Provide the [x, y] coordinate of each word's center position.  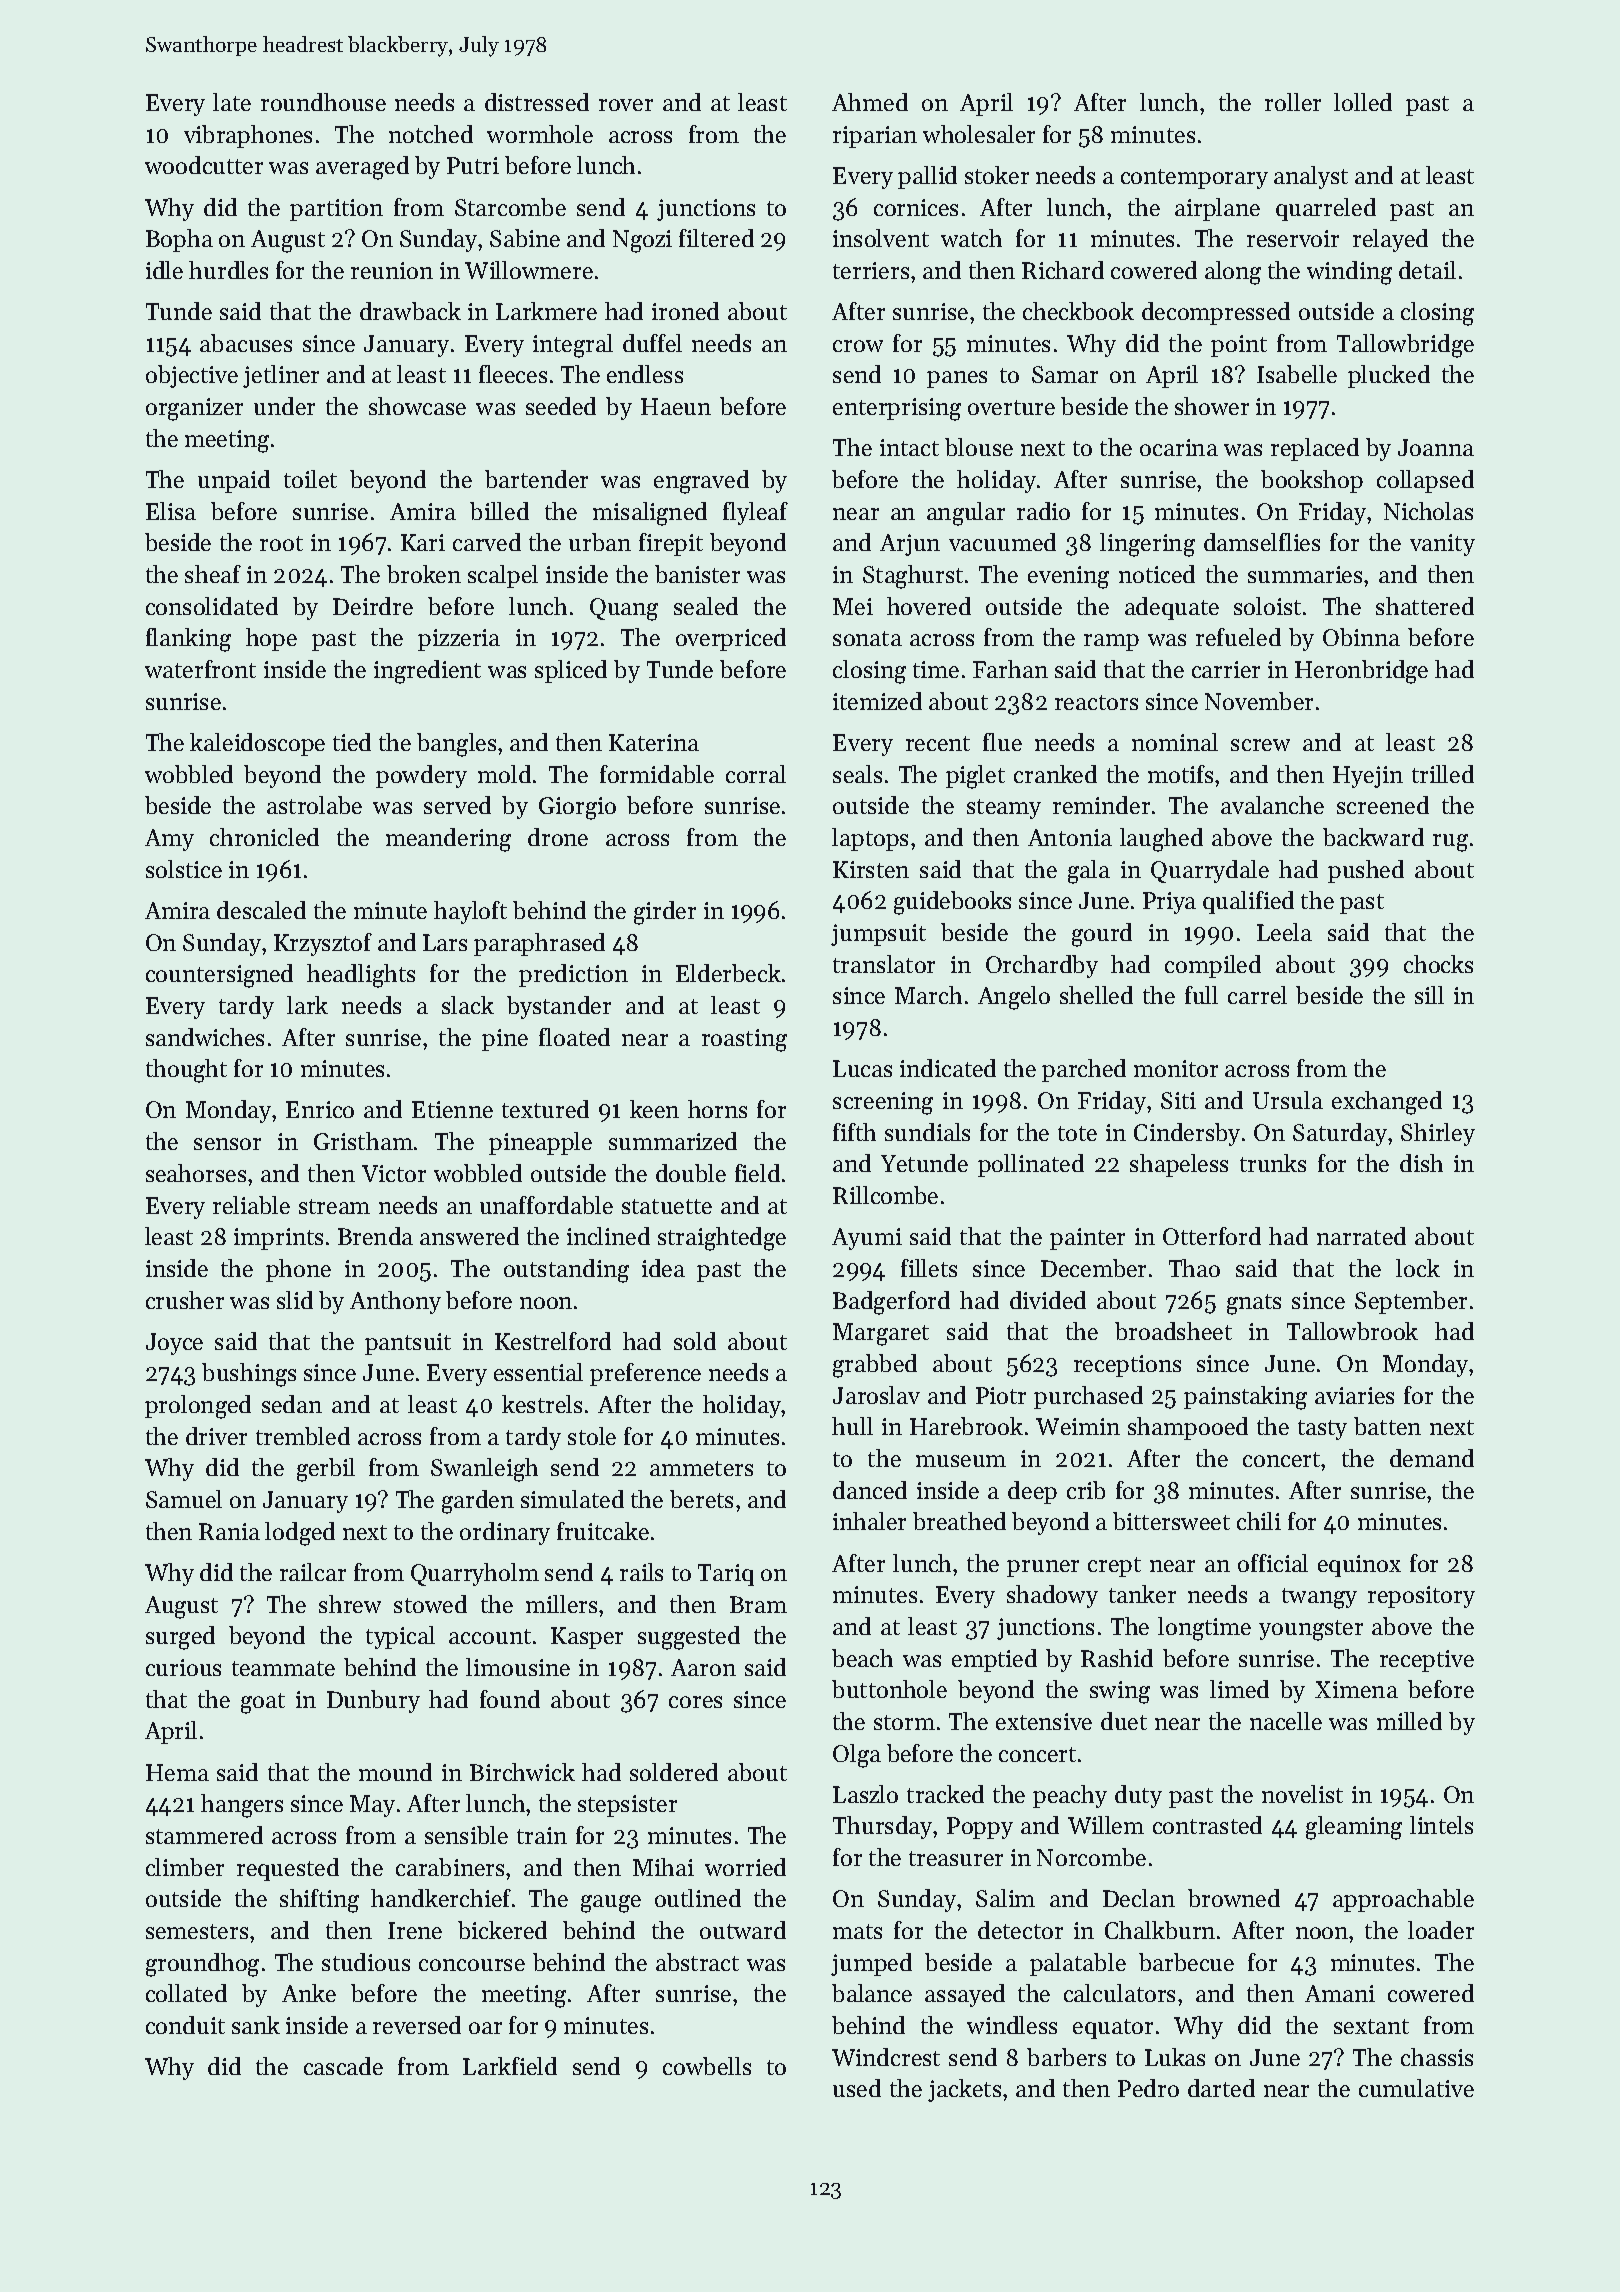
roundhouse [323, 102]
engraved [701, 482]
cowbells [707, 2066]
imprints [278, 1239]
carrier [1226, 669]
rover [626, 105]
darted [1221, 2088]
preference [645, 1374]
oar [485, 2028]
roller [1293, 102]
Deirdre [373, 606]
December [1093, 1268]
